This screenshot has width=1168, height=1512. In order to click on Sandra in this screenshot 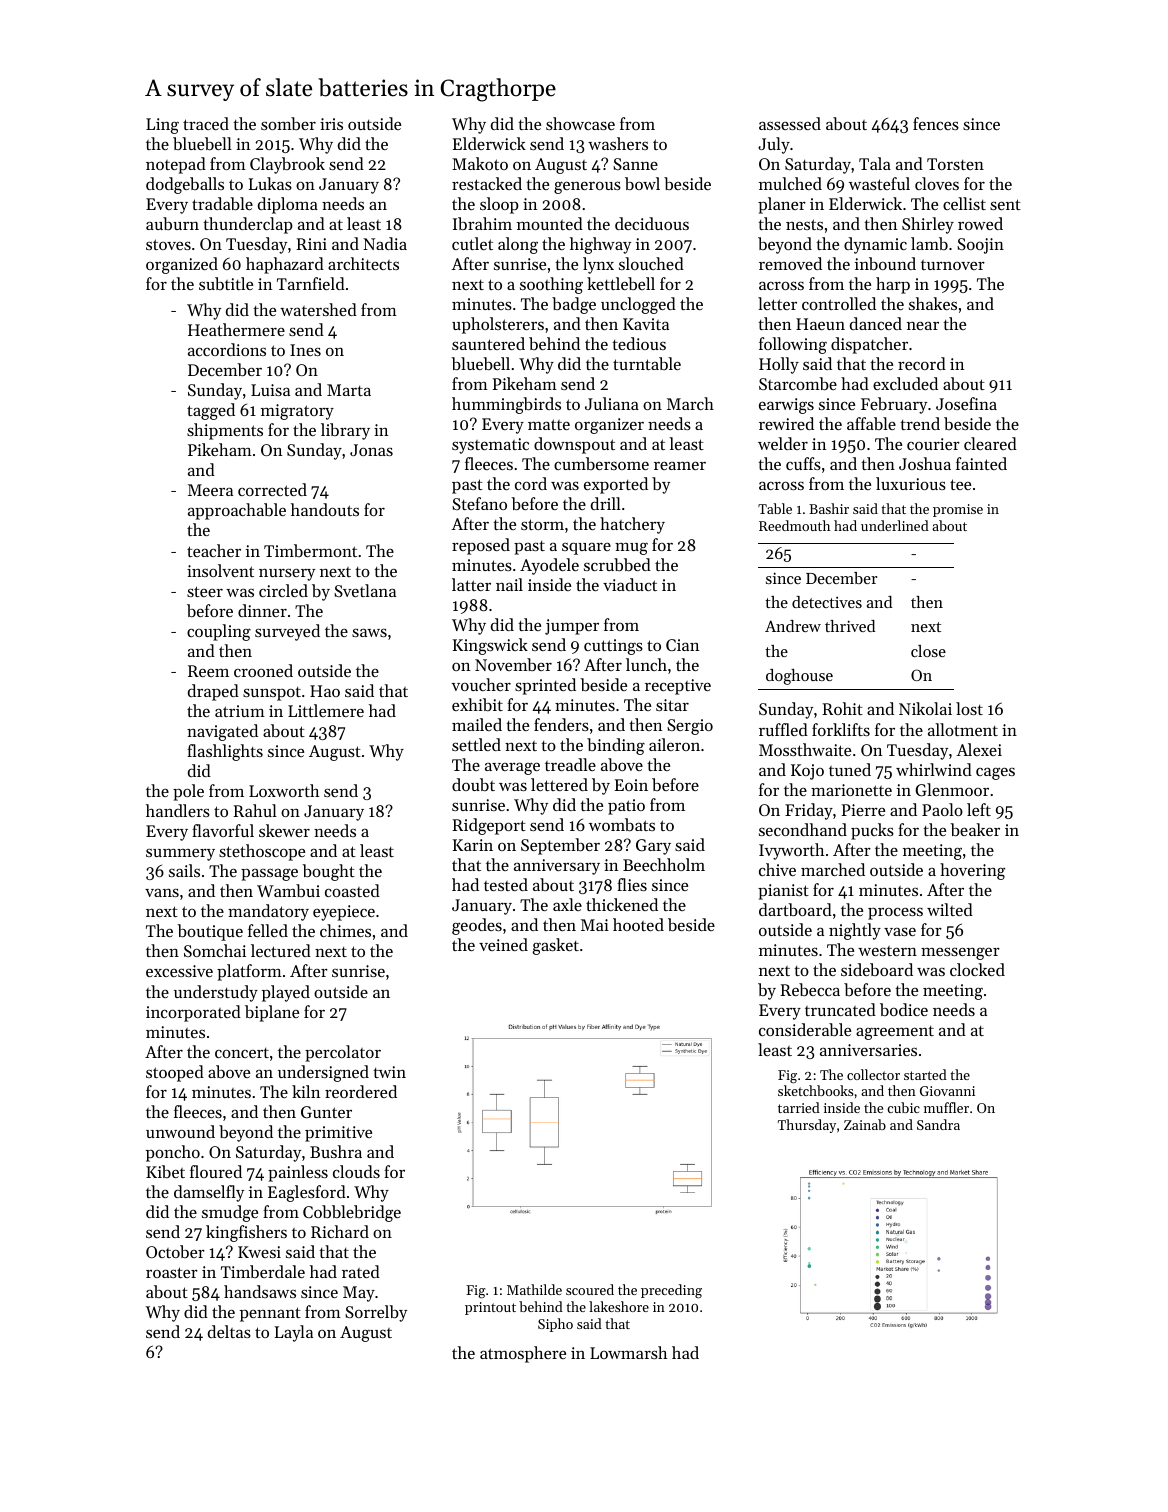, I will do `click(938, 1124)`.
